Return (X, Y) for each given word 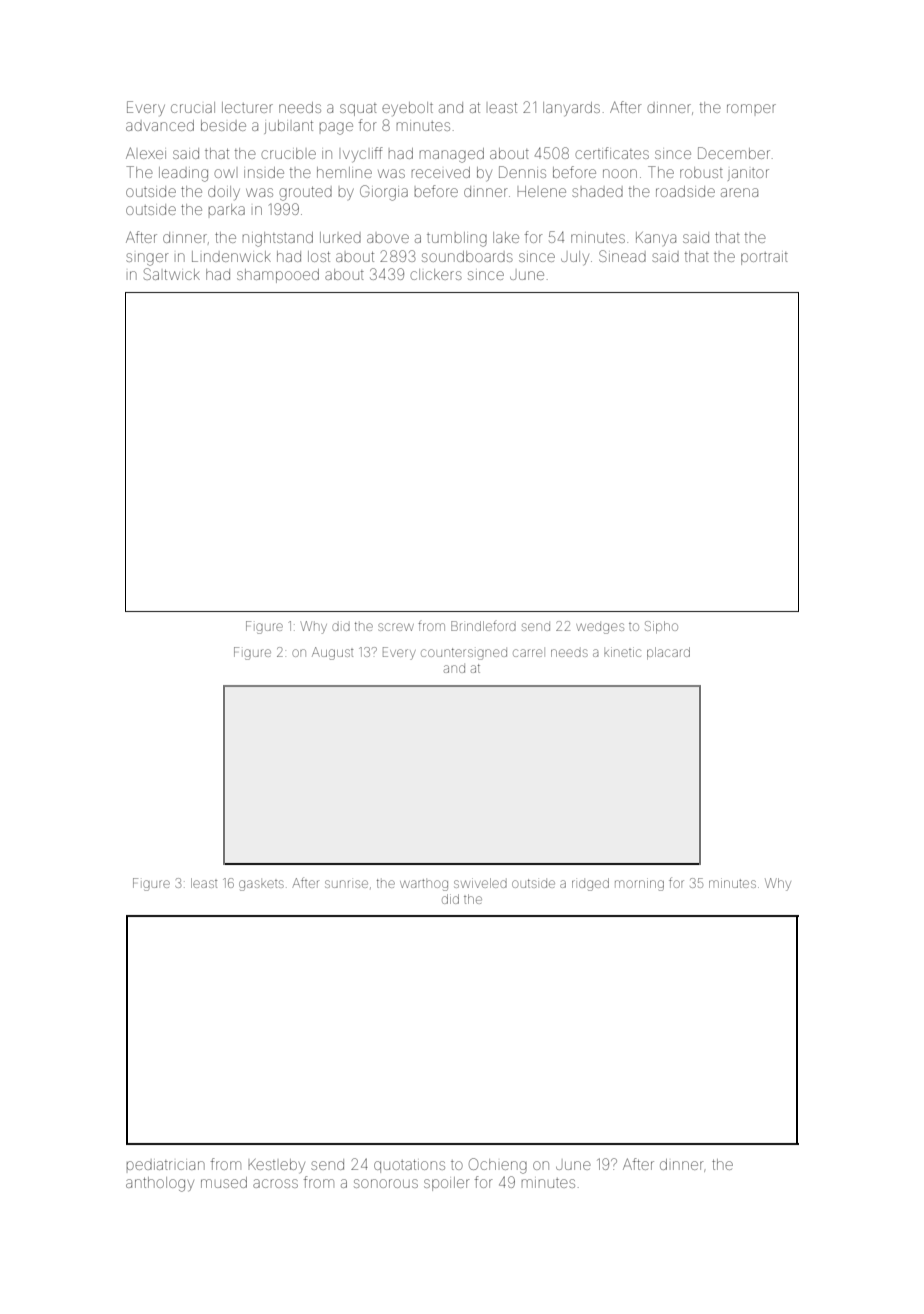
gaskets (261, 885)
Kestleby (276, 1166)
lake (506, 237)
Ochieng (498, 1166)
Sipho (661, 627)
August (332, 653)
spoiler (447, 1184)
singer (147, 259)
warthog (424, 885)
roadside (685, 191)
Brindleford (483, 626)
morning (639, 884)
